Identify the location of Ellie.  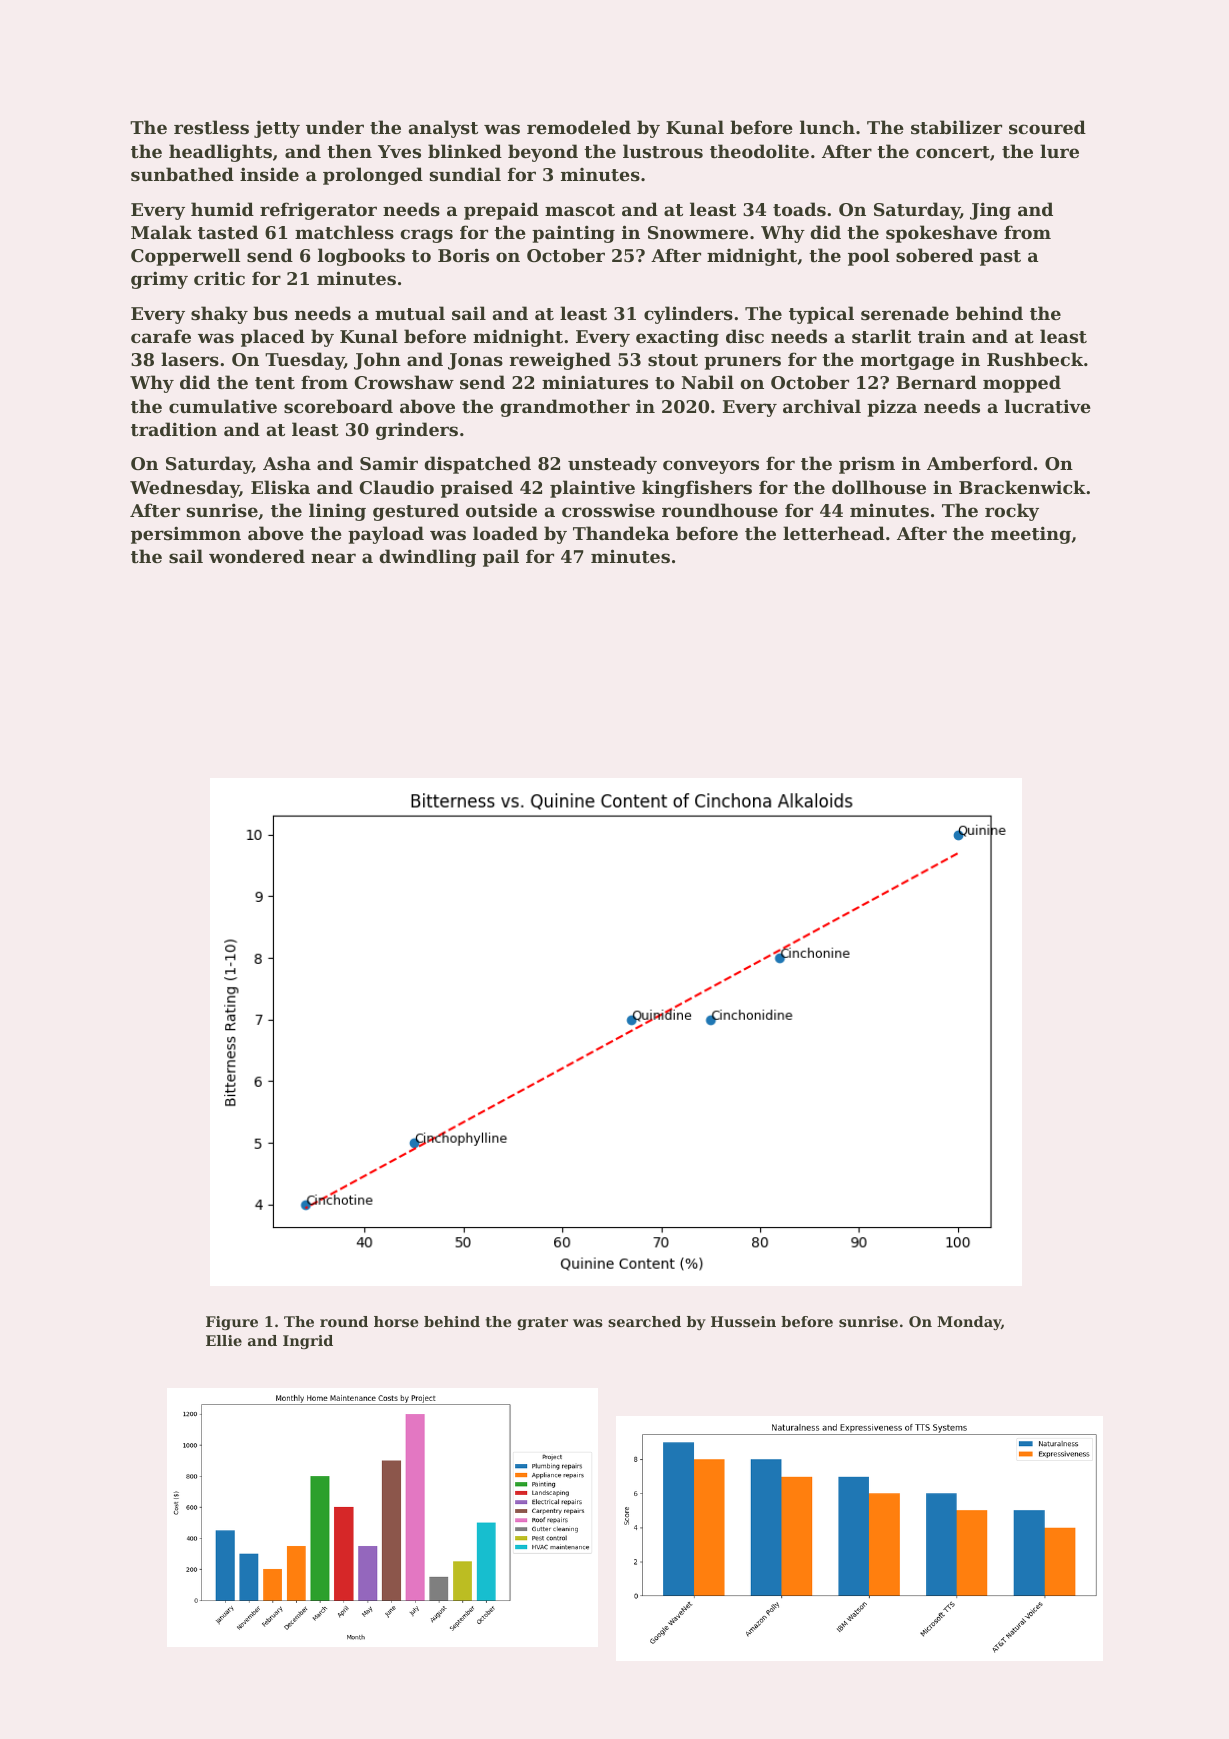
(224, 1340).
